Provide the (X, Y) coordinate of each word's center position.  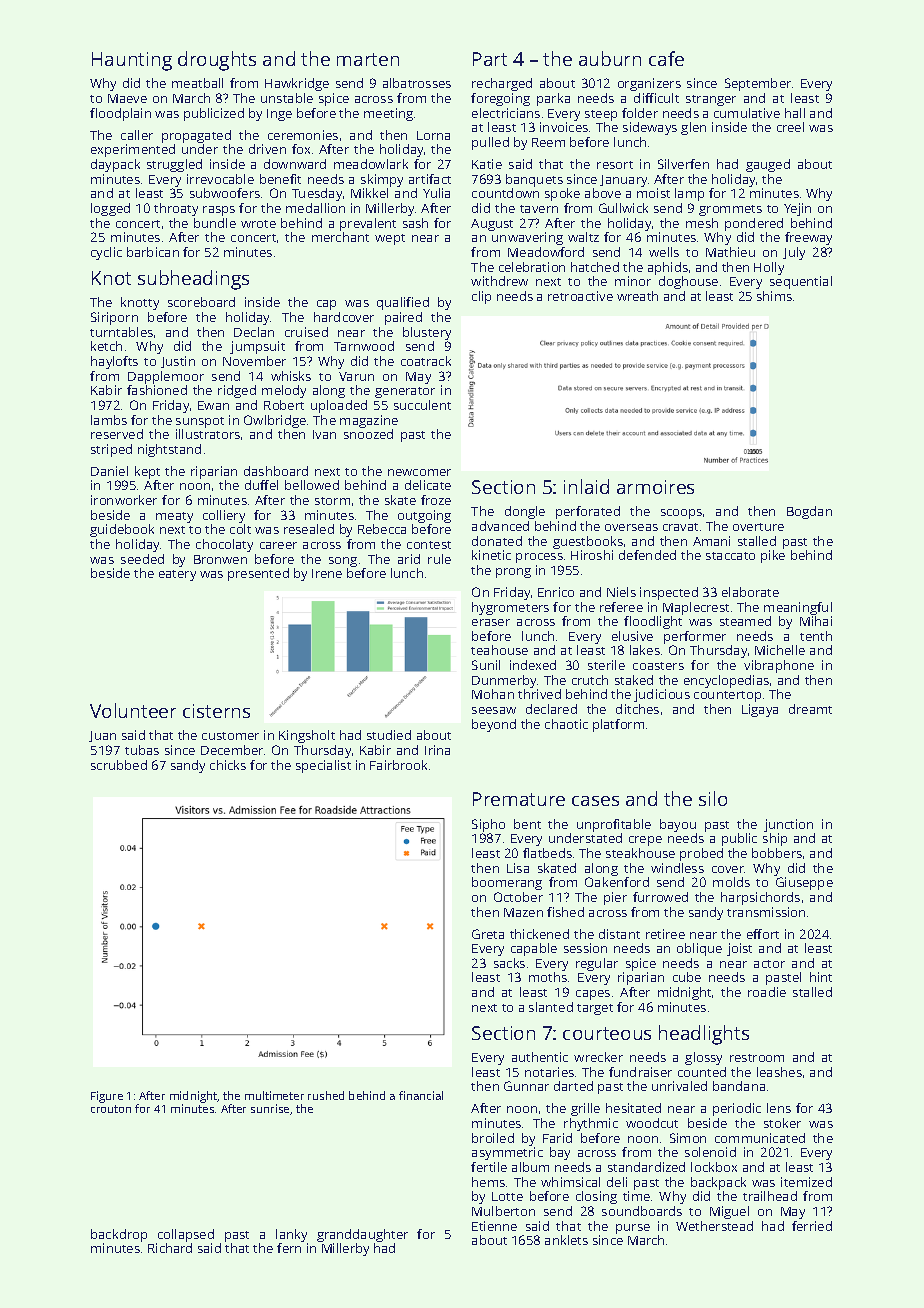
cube (687, 977)
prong (513, 573)
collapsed (186, 1235)
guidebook (122, 530)
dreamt (810, 709)
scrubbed (119, 765)
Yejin (797, 209)
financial (421, 1095)
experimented (133, 150)
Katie (487, 164)
